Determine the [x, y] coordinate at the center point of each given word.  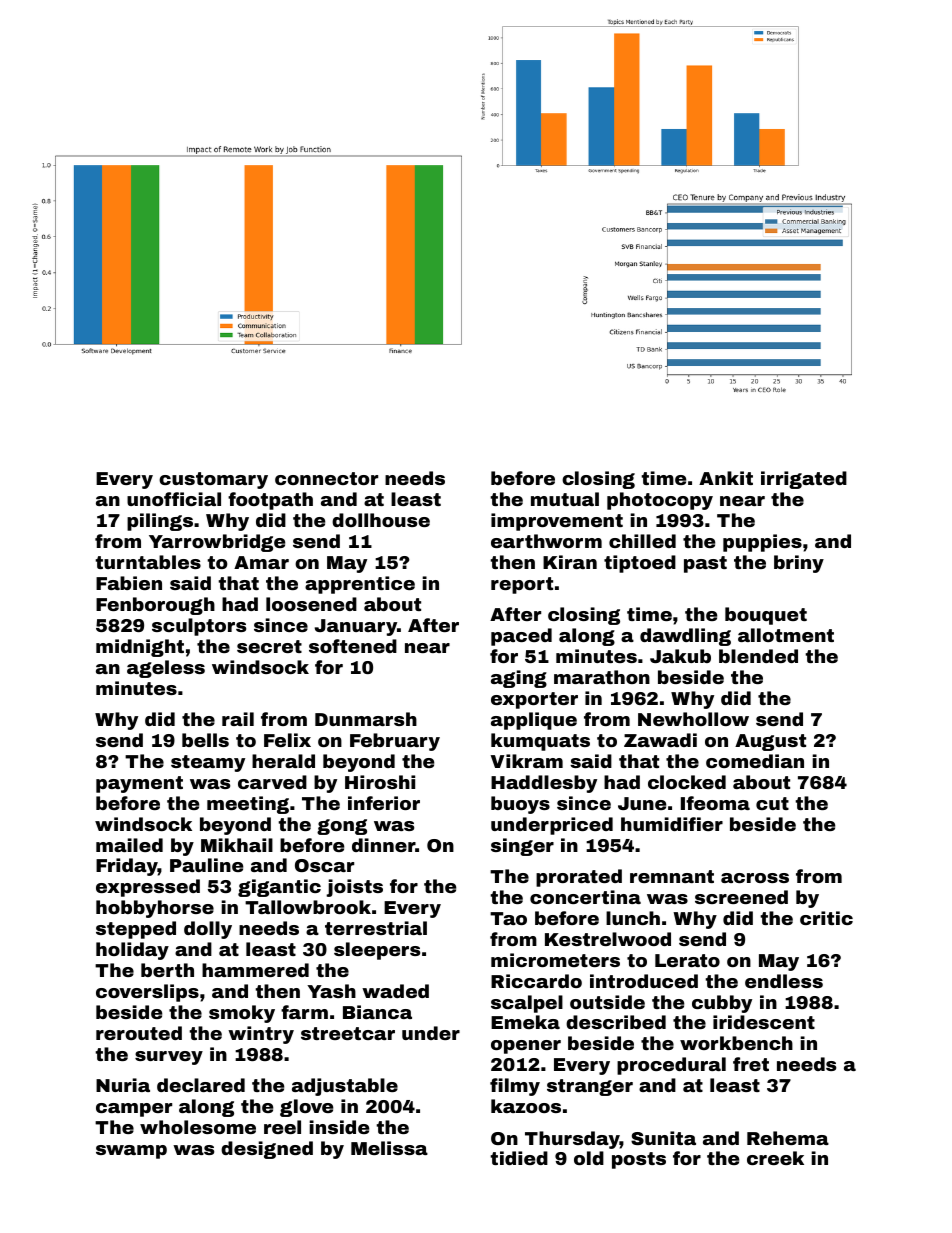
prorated [579, 878]
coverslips [147, 993]
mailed [129, 845]
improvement [557, 522]
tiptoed [640, 564]
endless [784, 981]
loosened [311, 604]
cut [772, 803]
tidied [519, 1158]
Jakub [680, 656]
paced [521, 637]
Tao [508, 918]
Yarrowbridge [217, 543]
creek [775, 1158]
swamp [131, 1152]
